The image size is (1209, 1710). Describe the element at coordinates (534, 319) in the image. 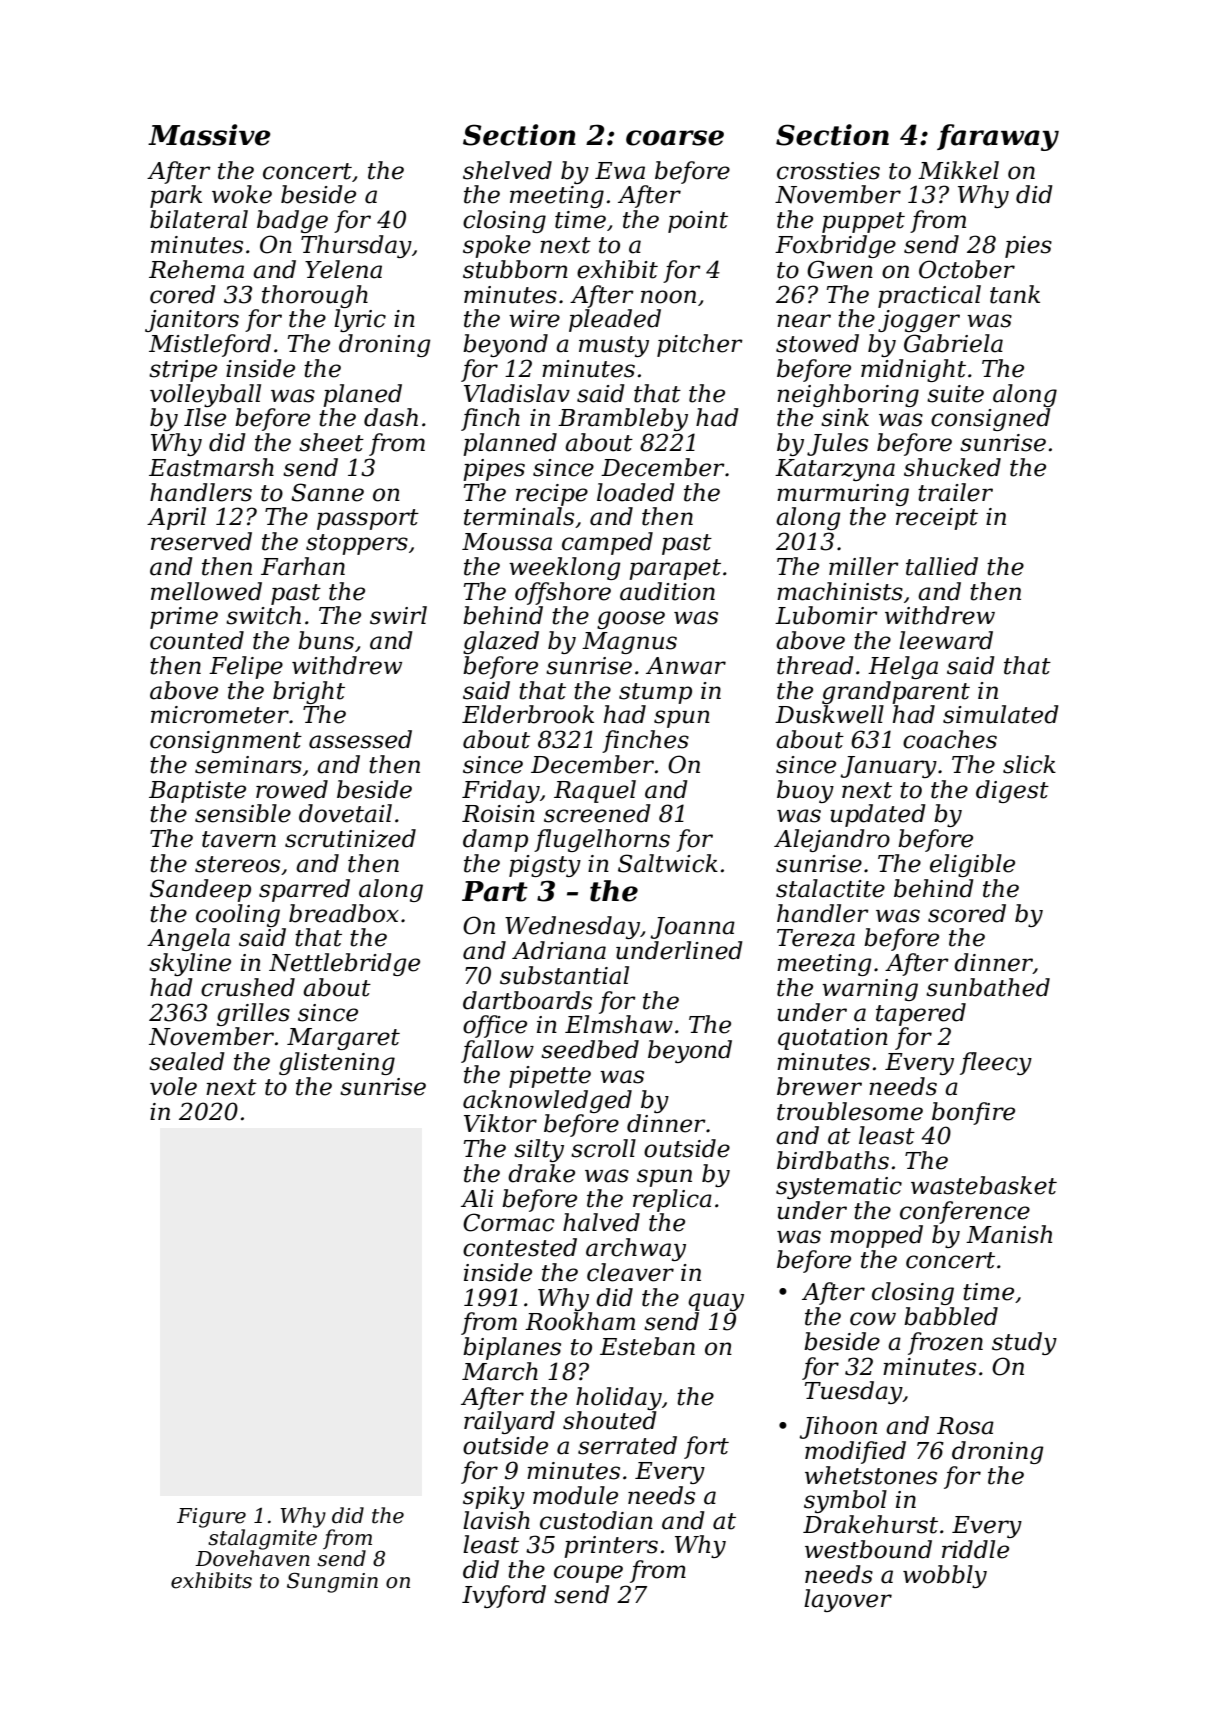

I see `wire` at that location.
